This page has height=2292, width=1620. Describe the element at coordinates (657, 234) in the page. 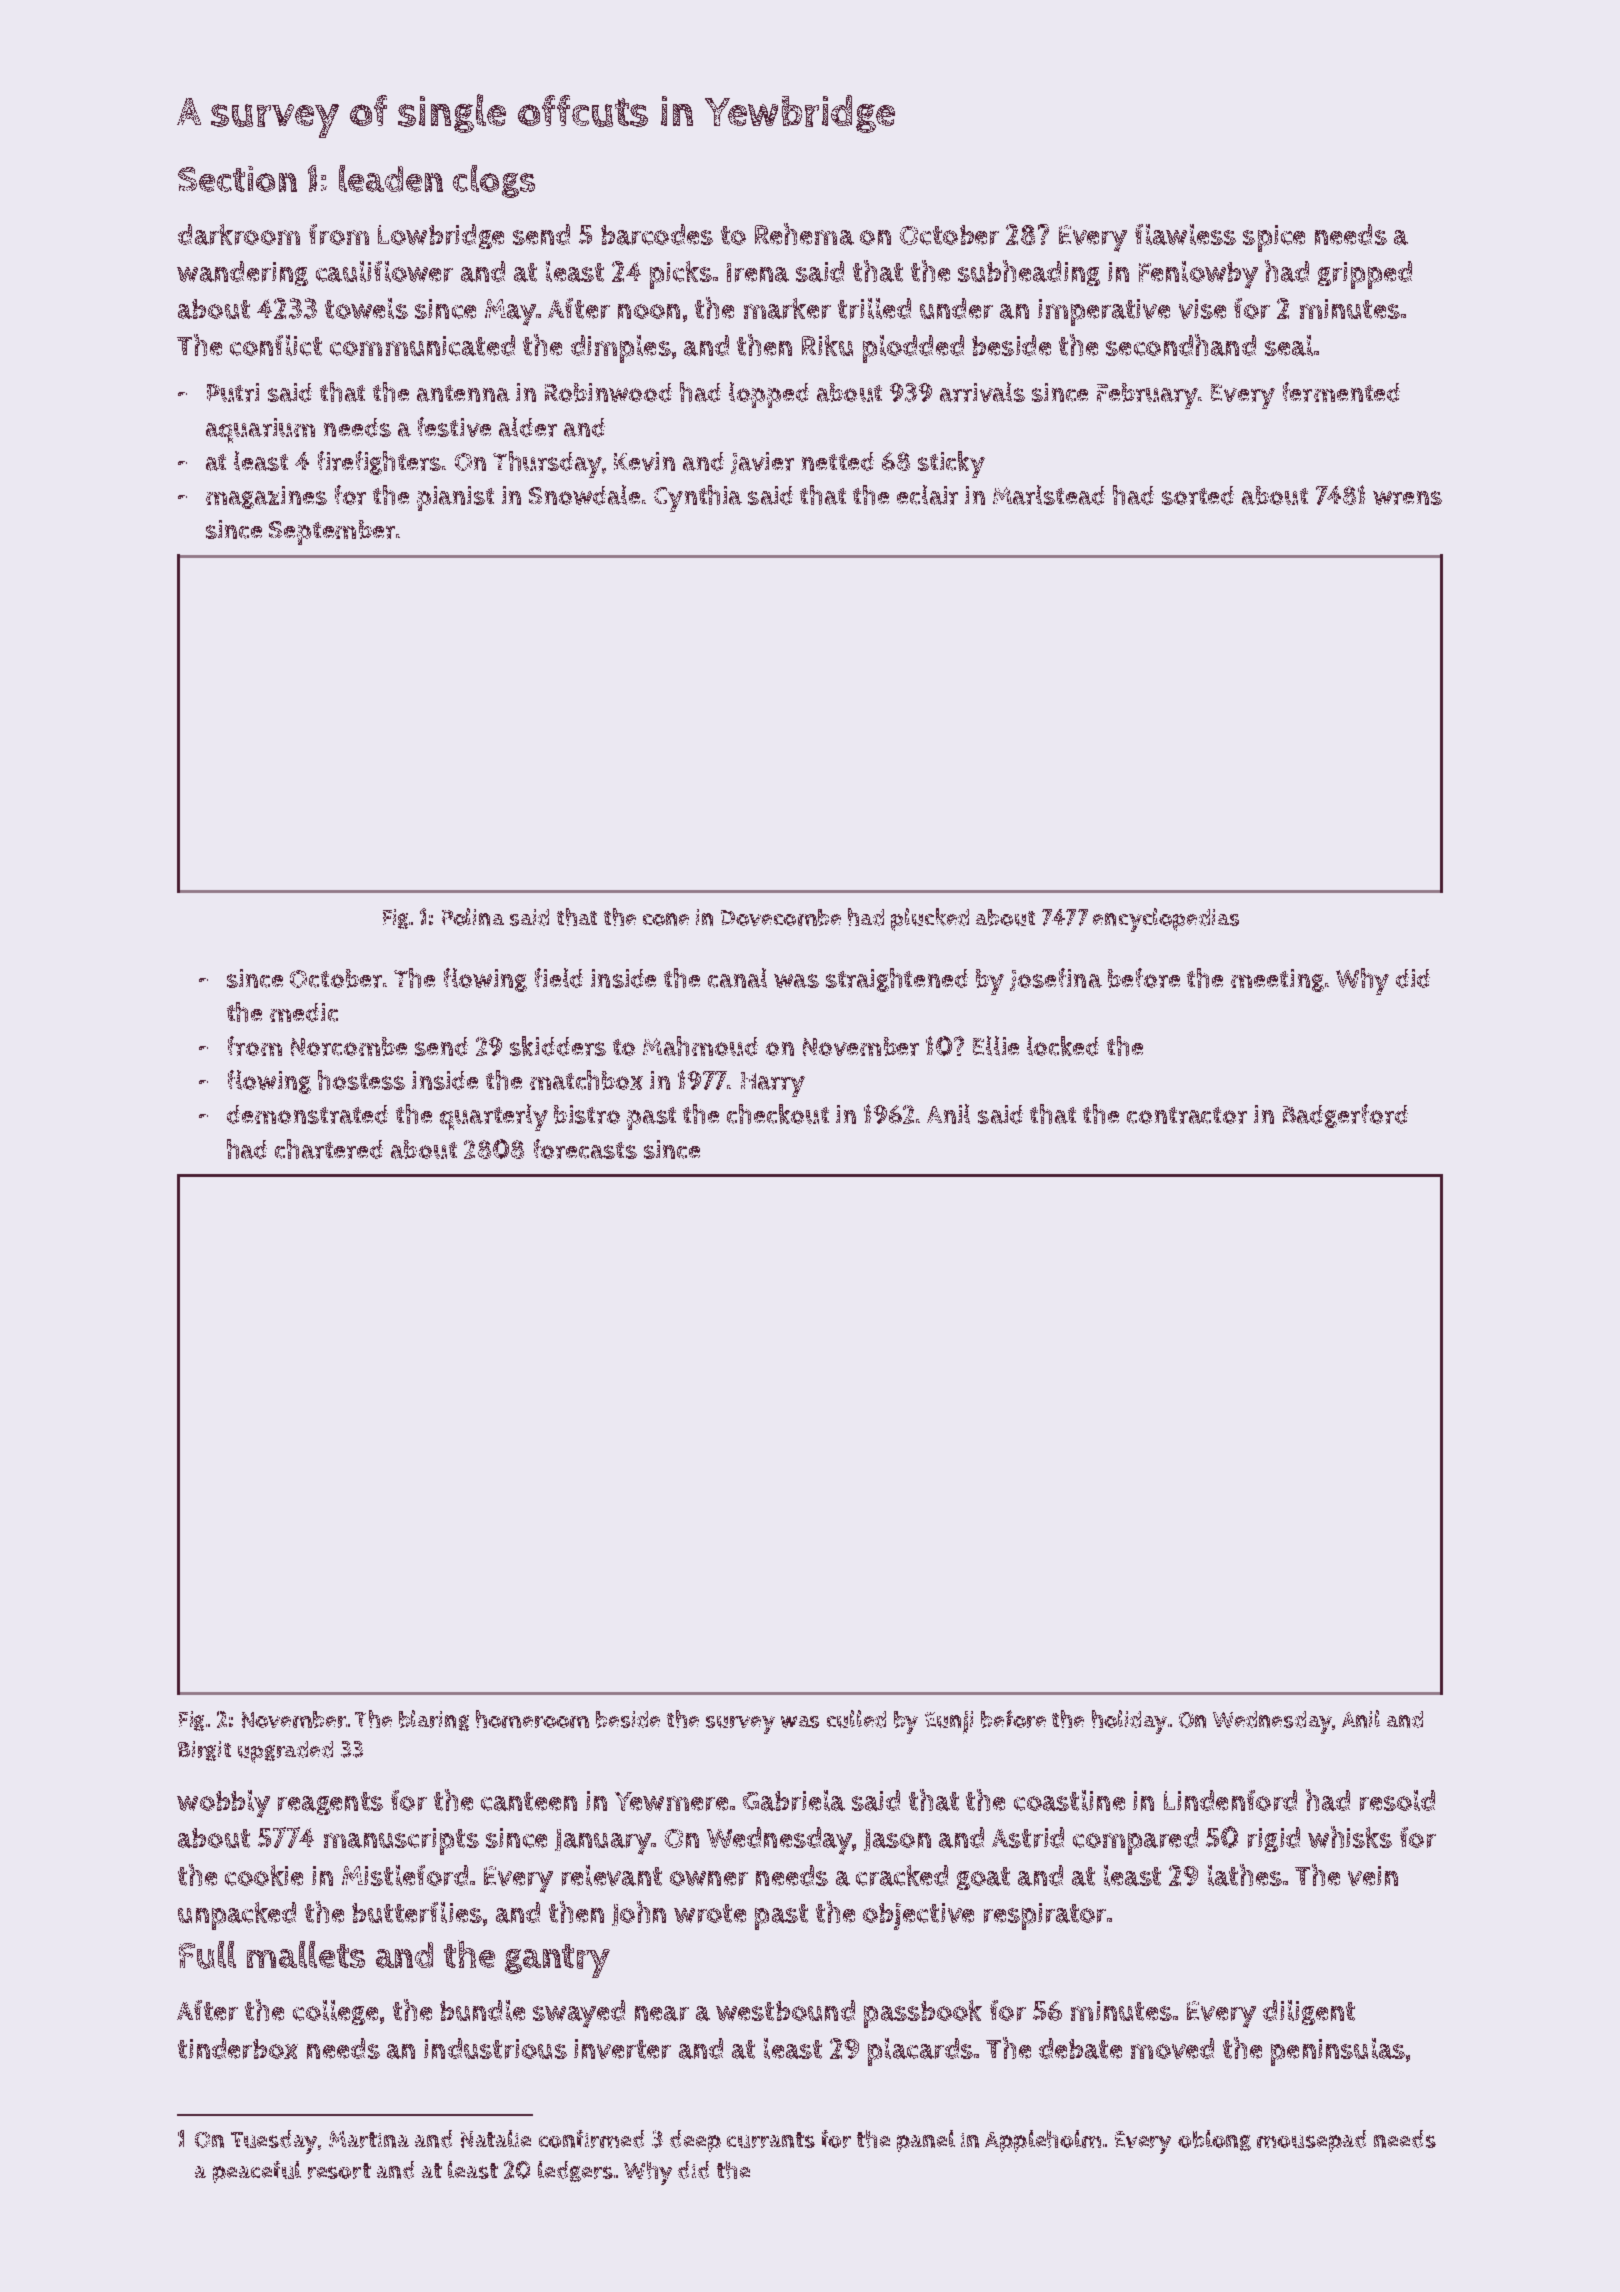

I see `barcodes` at that location.
